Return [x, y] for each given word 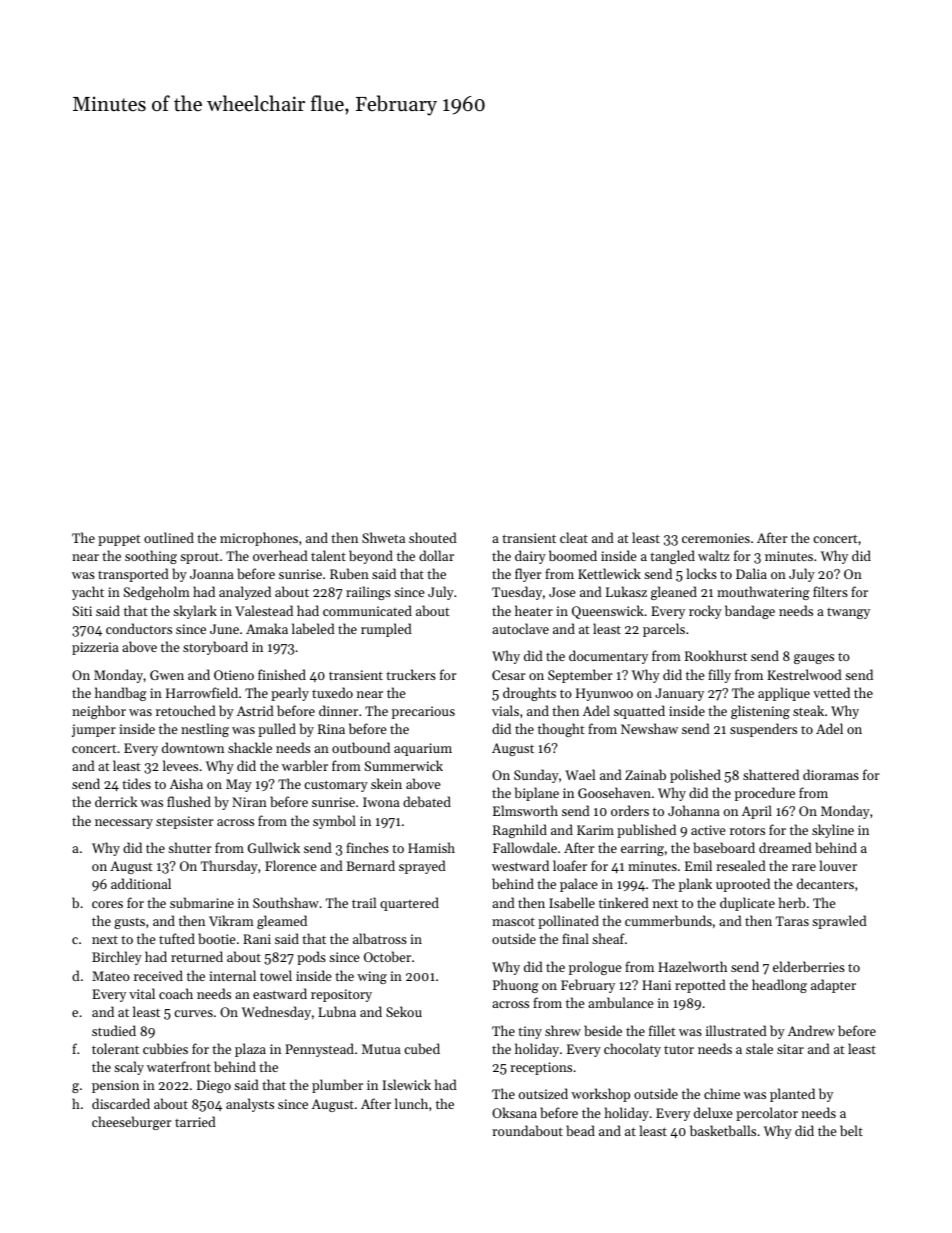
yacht [88, 593]
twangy [848, 613]
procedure [765, 794]
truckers [411, 674]
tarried [195, 1121]
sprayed [422, 867]
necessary [124, 824]
